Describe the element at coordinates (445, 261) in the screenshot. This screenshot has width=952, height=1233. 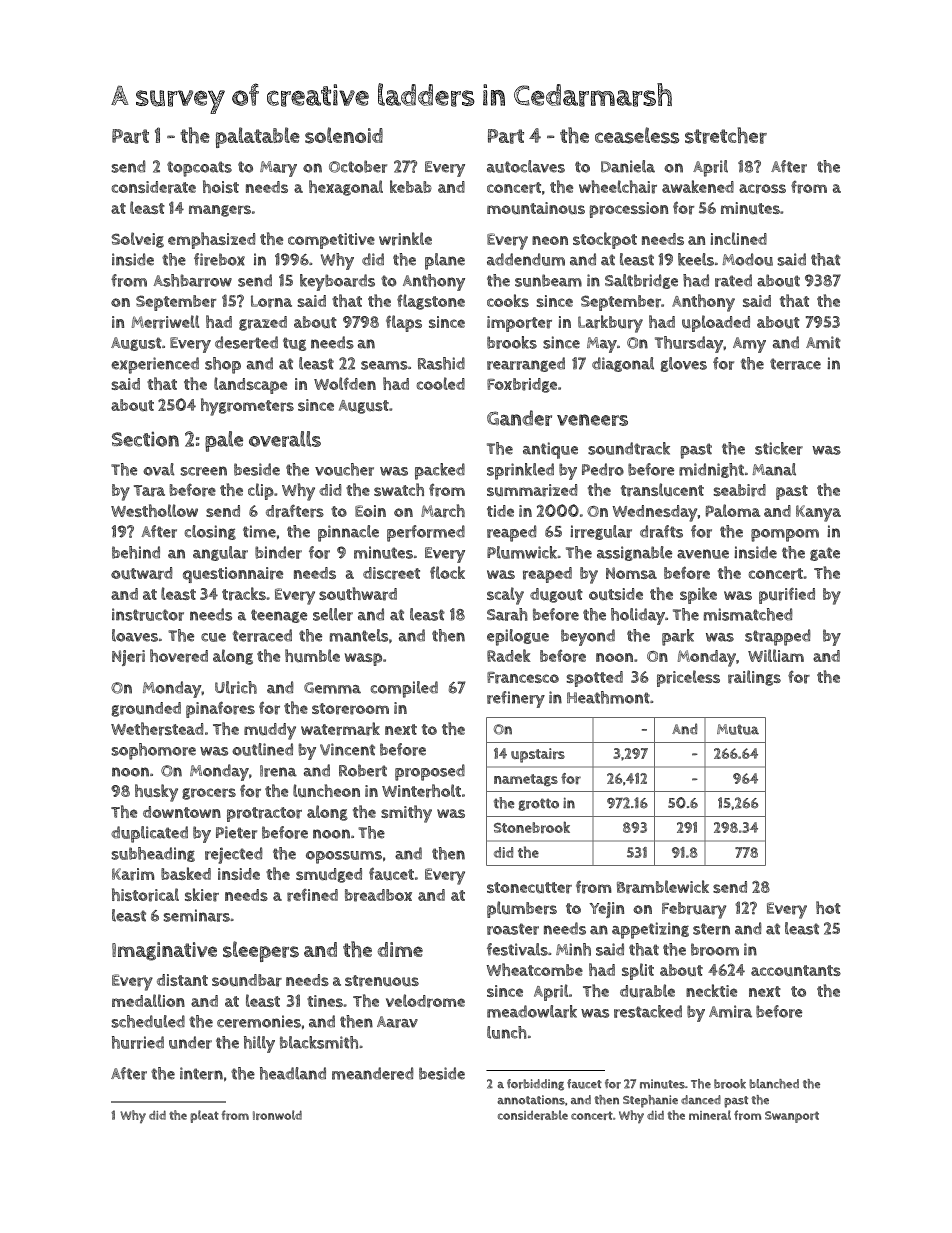
I see `plane` at that location.
